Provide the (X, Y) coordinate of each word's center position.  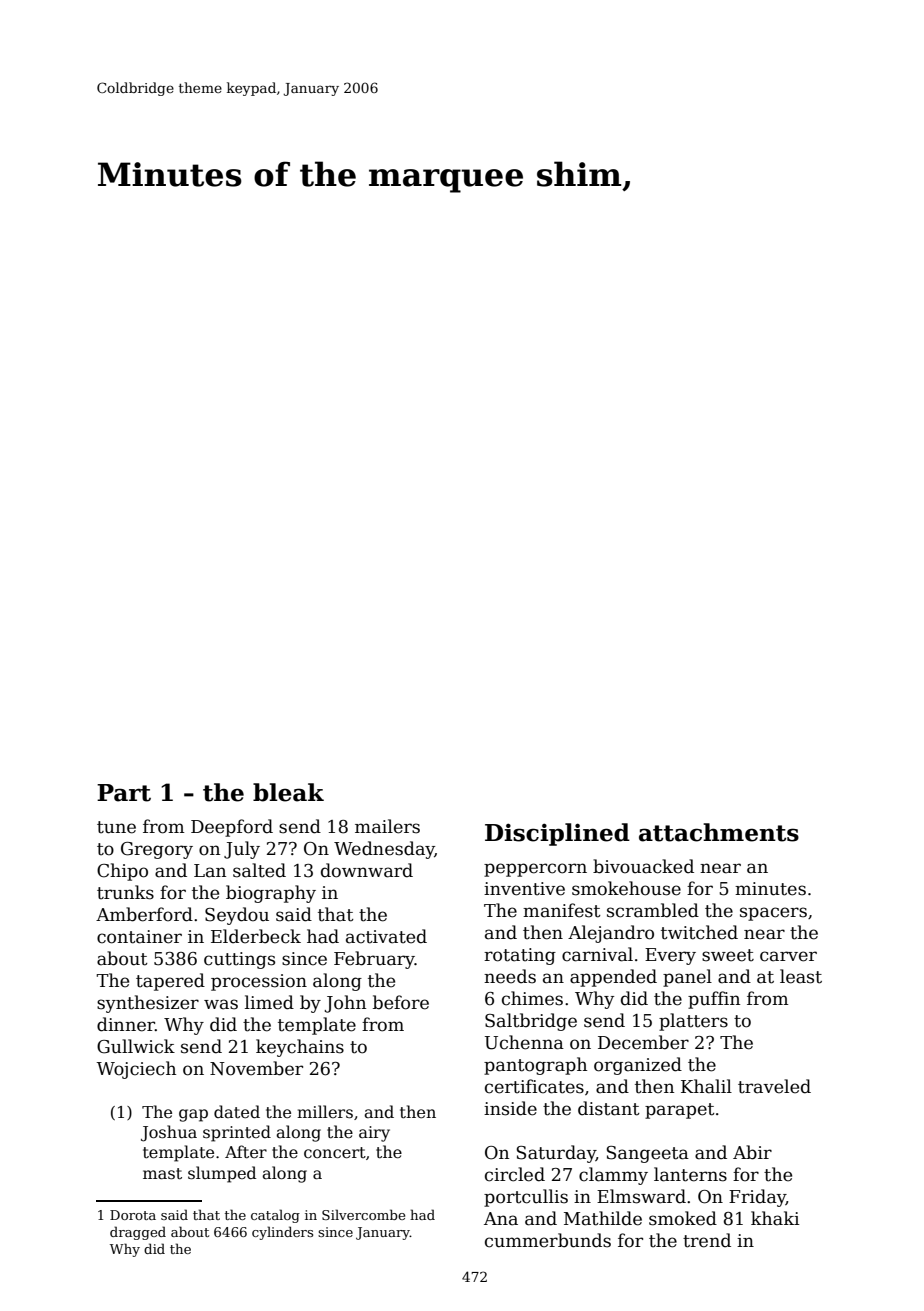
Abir (752, 1152)
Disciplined (557, 834)
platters (693, 1022)
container (139, 937)
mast (162, 1174)
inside (510, 1108)
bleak (288, 792)
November (256, 1068)
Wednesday (384, 850)
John (345, 1004)
